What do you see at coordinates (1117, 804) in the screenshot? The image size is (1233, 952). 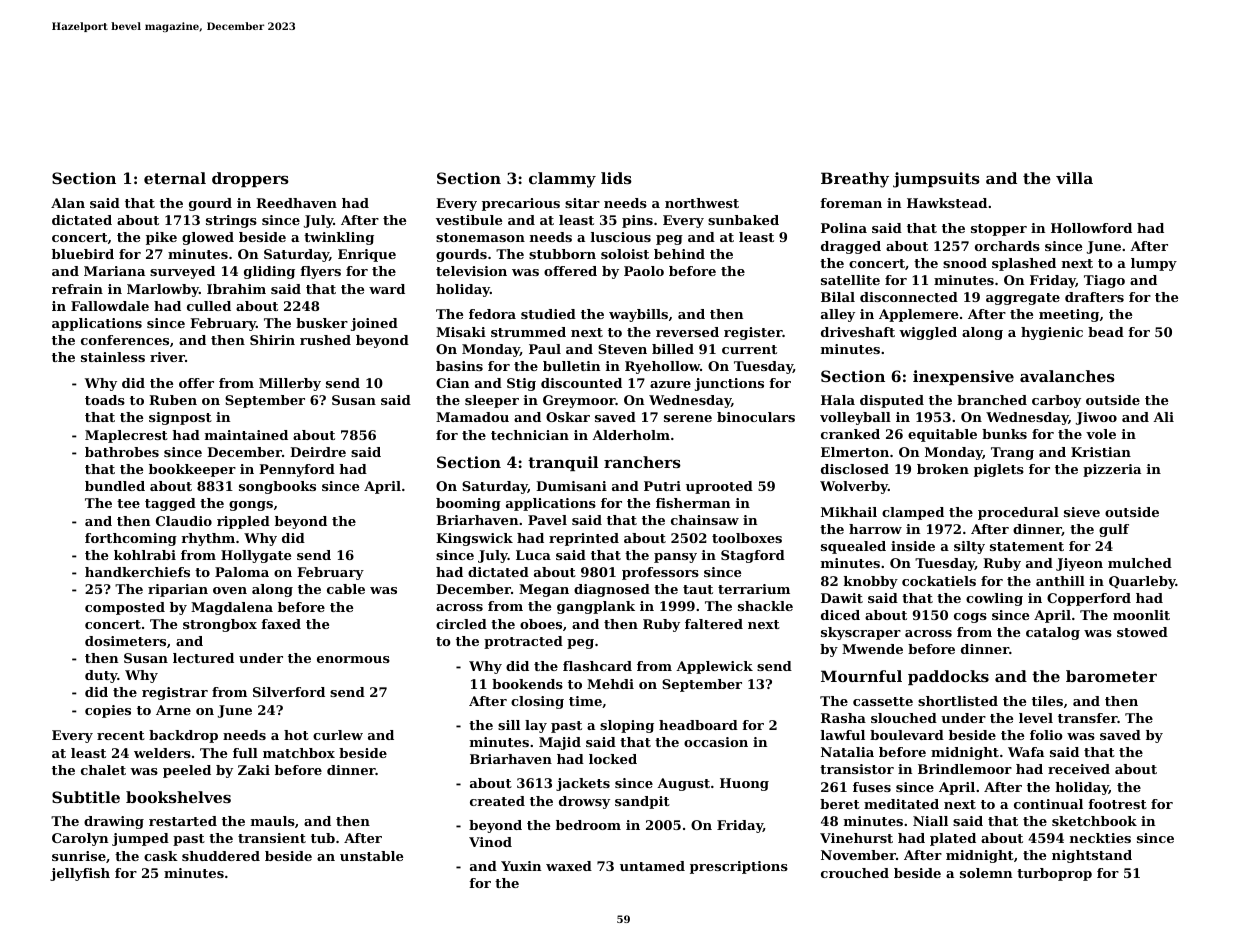 I see `footrest` at bounding box center [1117, 804].
